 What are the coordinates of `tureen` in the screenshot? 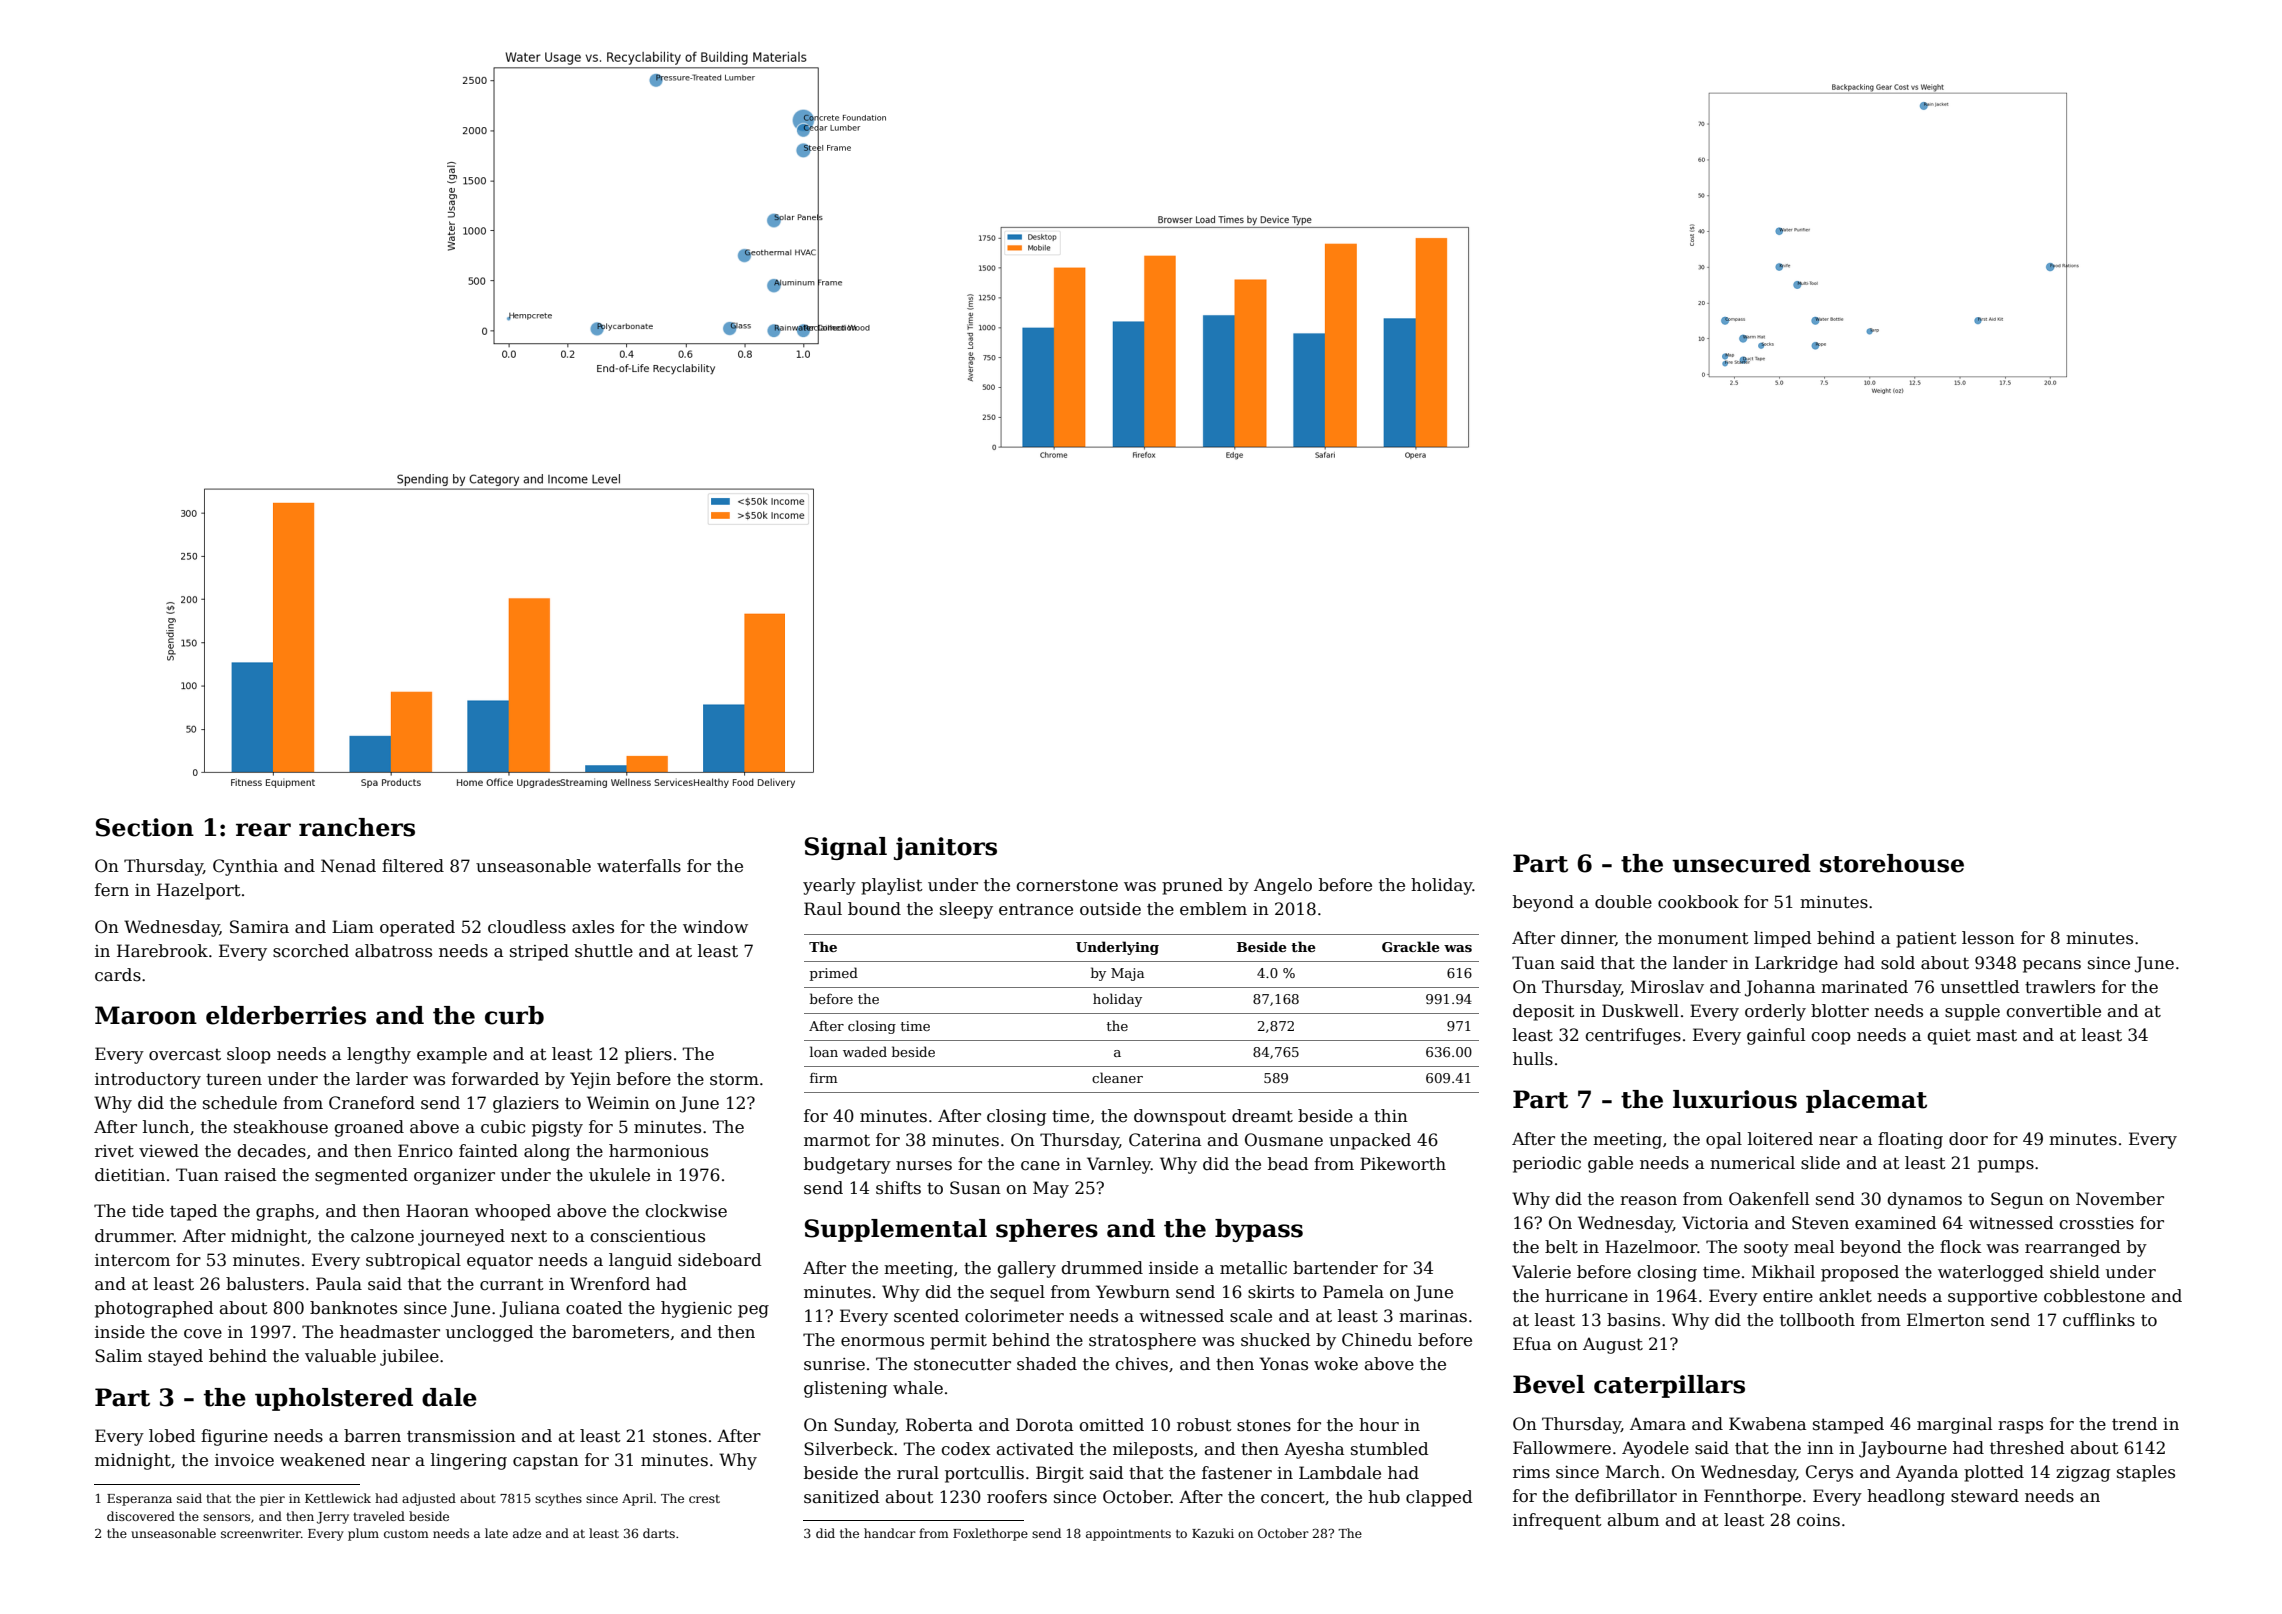 It's located at (234, 1079).
